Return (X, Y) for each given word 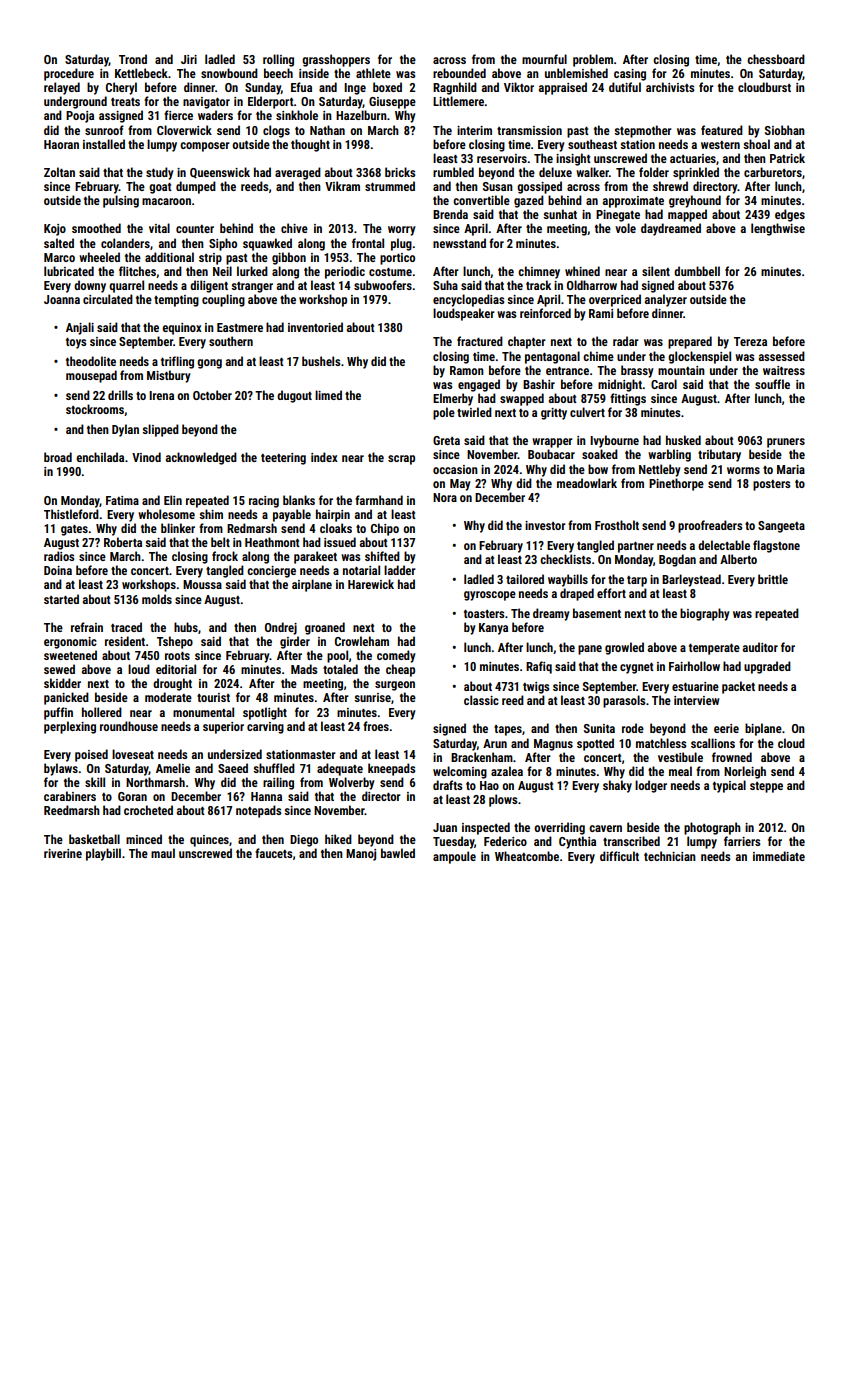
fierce (178, 115)
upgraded (767, 667)
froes (376, 726)
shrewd (670, 186)
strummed (390, 186)
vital (159, 228)
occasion (455, 469)
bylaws (61, 769)
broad (58, 457)
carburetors (773, 172)
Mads (304, 669)
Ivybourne (614, 441)
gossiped (539, 187)
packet (738, 687)
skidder (62, 683)
